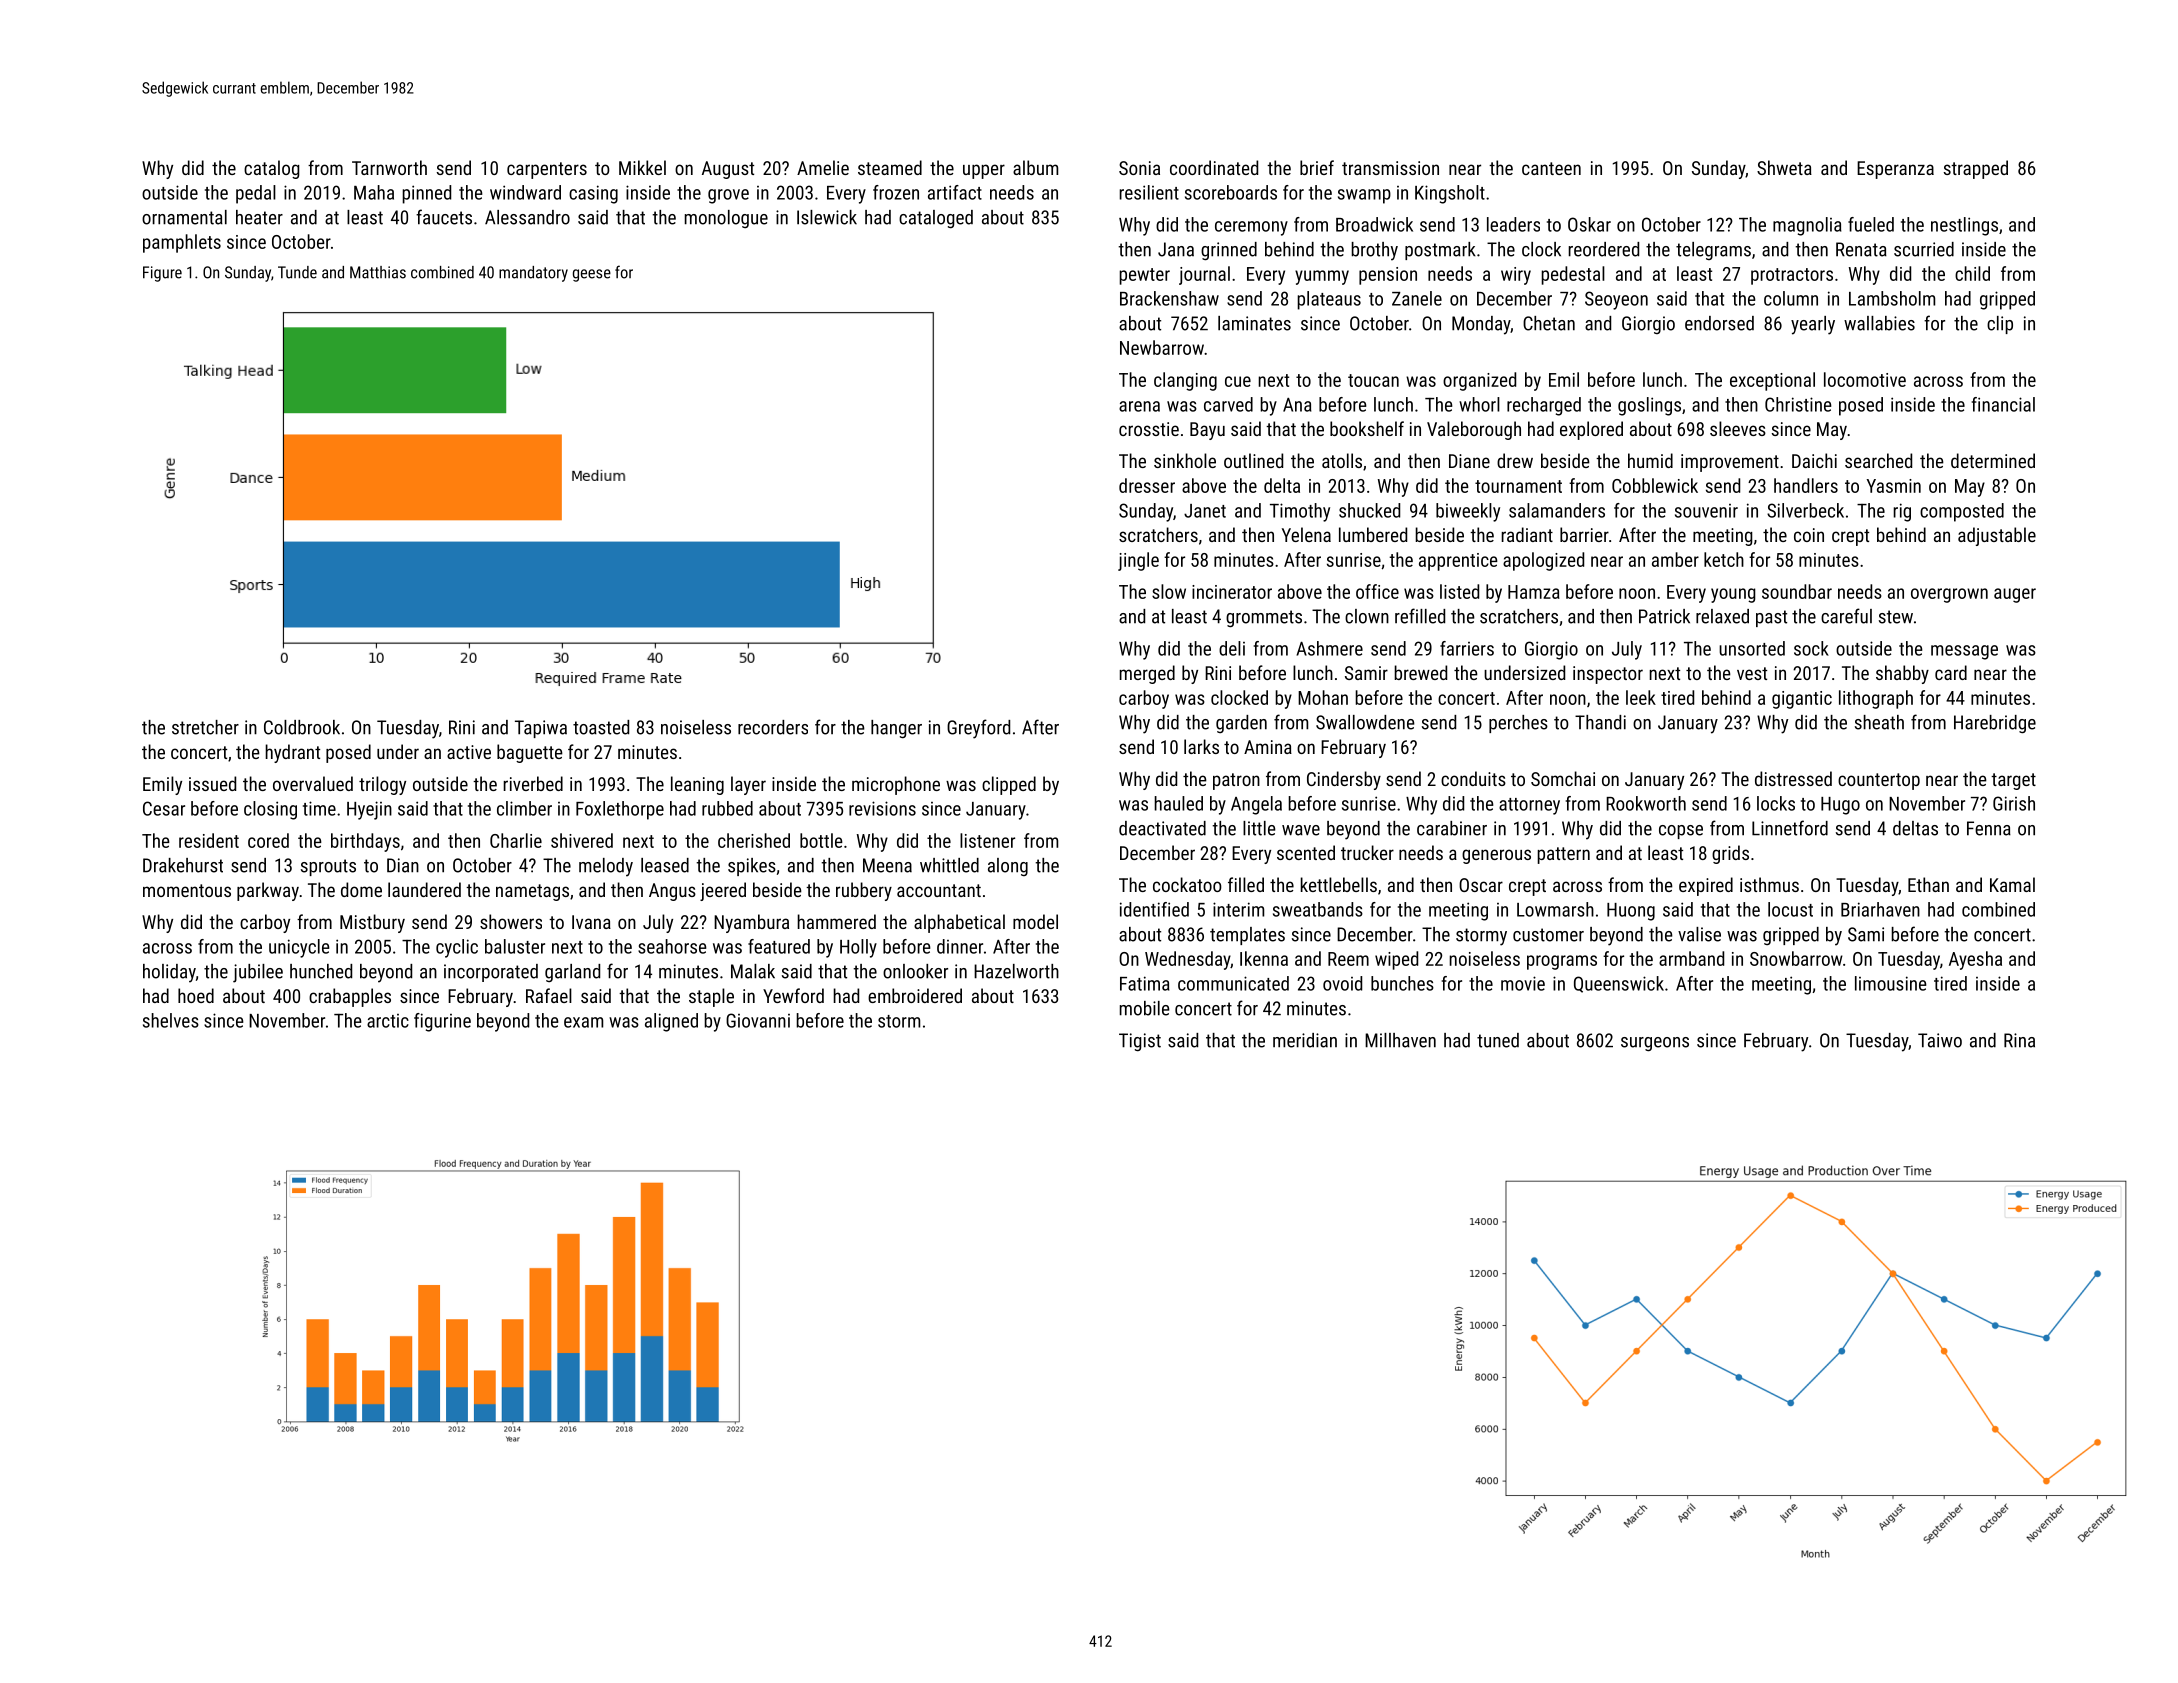  Describe the element at coordinates (1201, 746) in the image. I see `larks` at that location.
